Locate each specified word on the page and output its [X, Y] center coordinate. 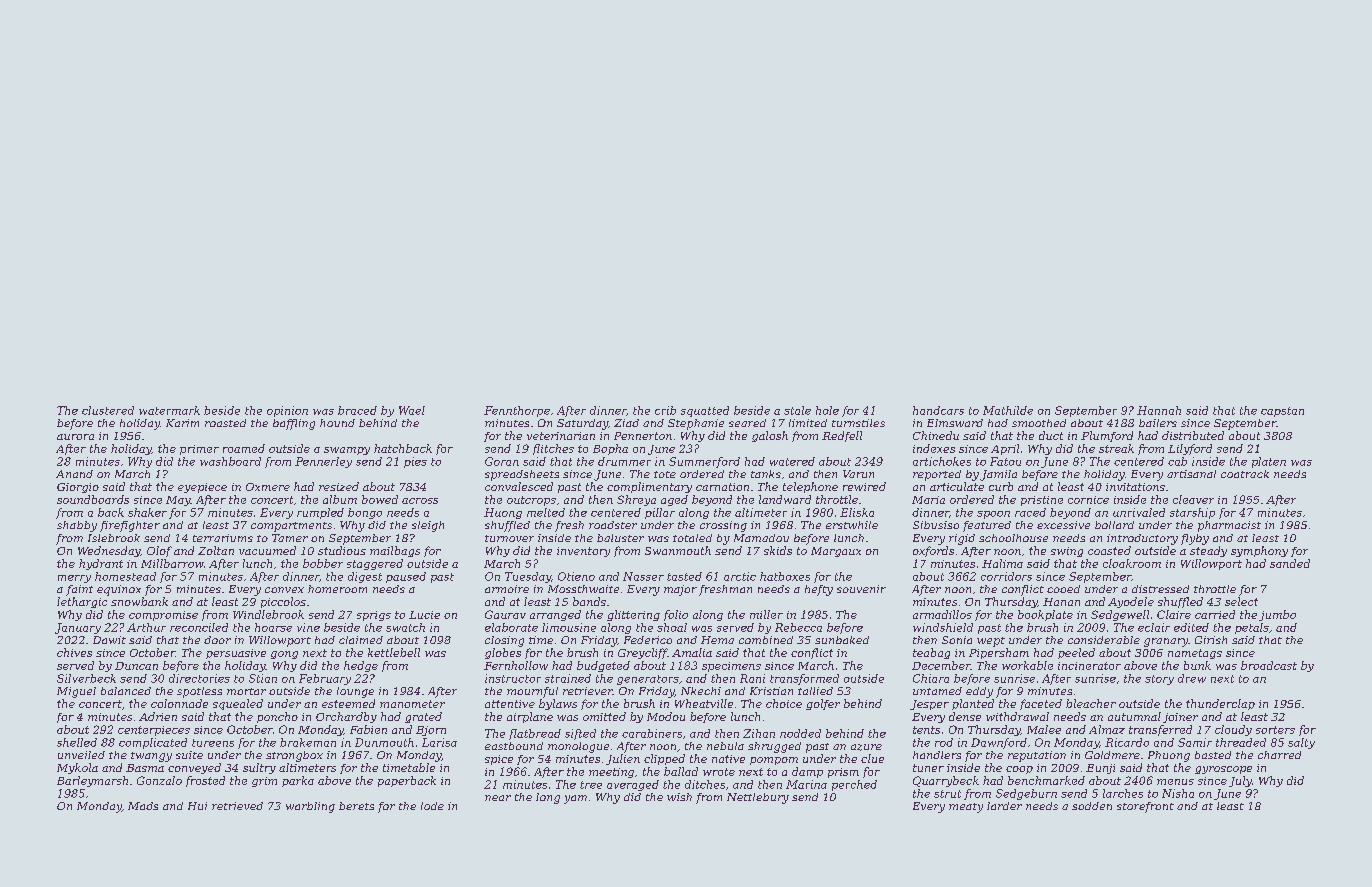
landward [785, 499]
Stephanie [696, 424]
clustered [108, 410]
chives [74, 652]
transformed [804, 679]
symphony [1259, 551]
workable [1027, 665]
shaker [147, 512]
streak [1116, 448]
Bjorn [431, 731]
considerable [1104, 640]
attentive [510, 704]
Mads [143, 806]
